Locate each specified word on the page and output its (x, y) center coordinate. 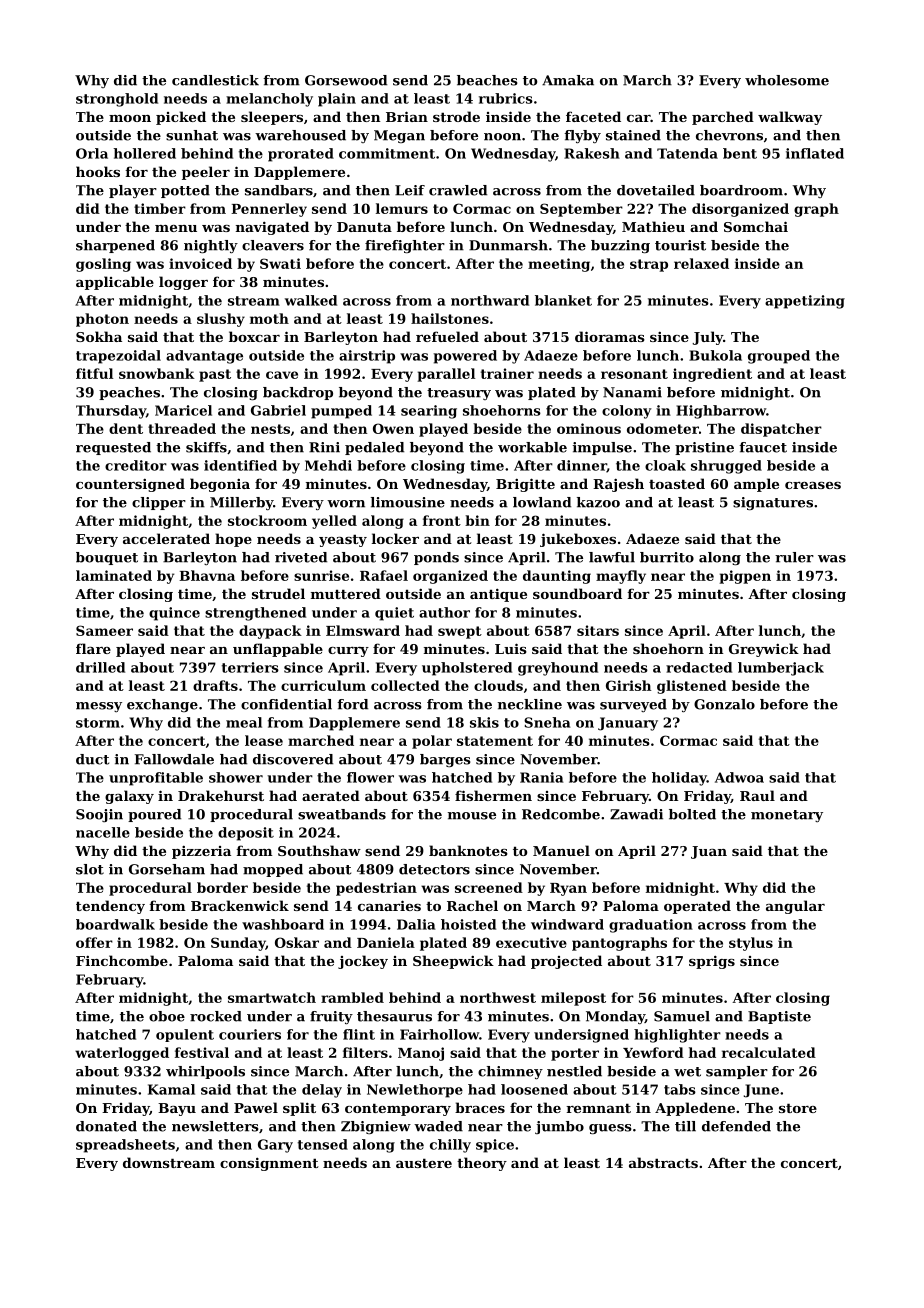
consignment (269, 1164)
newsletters (215, 1126)
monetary (787, 816)
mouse (472, 816)
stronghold (117, 100)
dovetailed (656, 190)
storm (98, 723)
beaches (487, 80)
